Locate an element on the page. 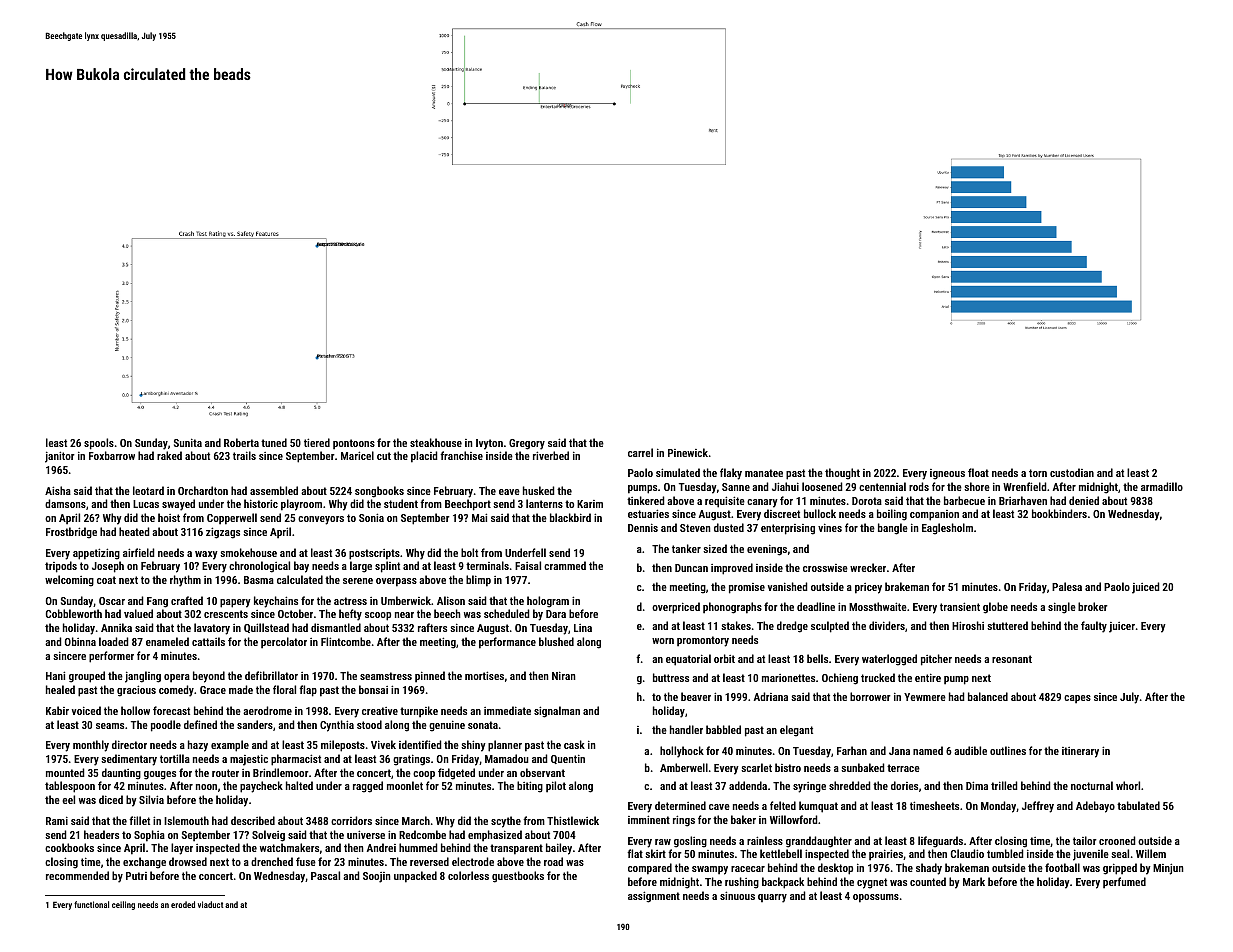 The width and height of the page is (1233, 952). signalman is located at coordinates (557, 712).
